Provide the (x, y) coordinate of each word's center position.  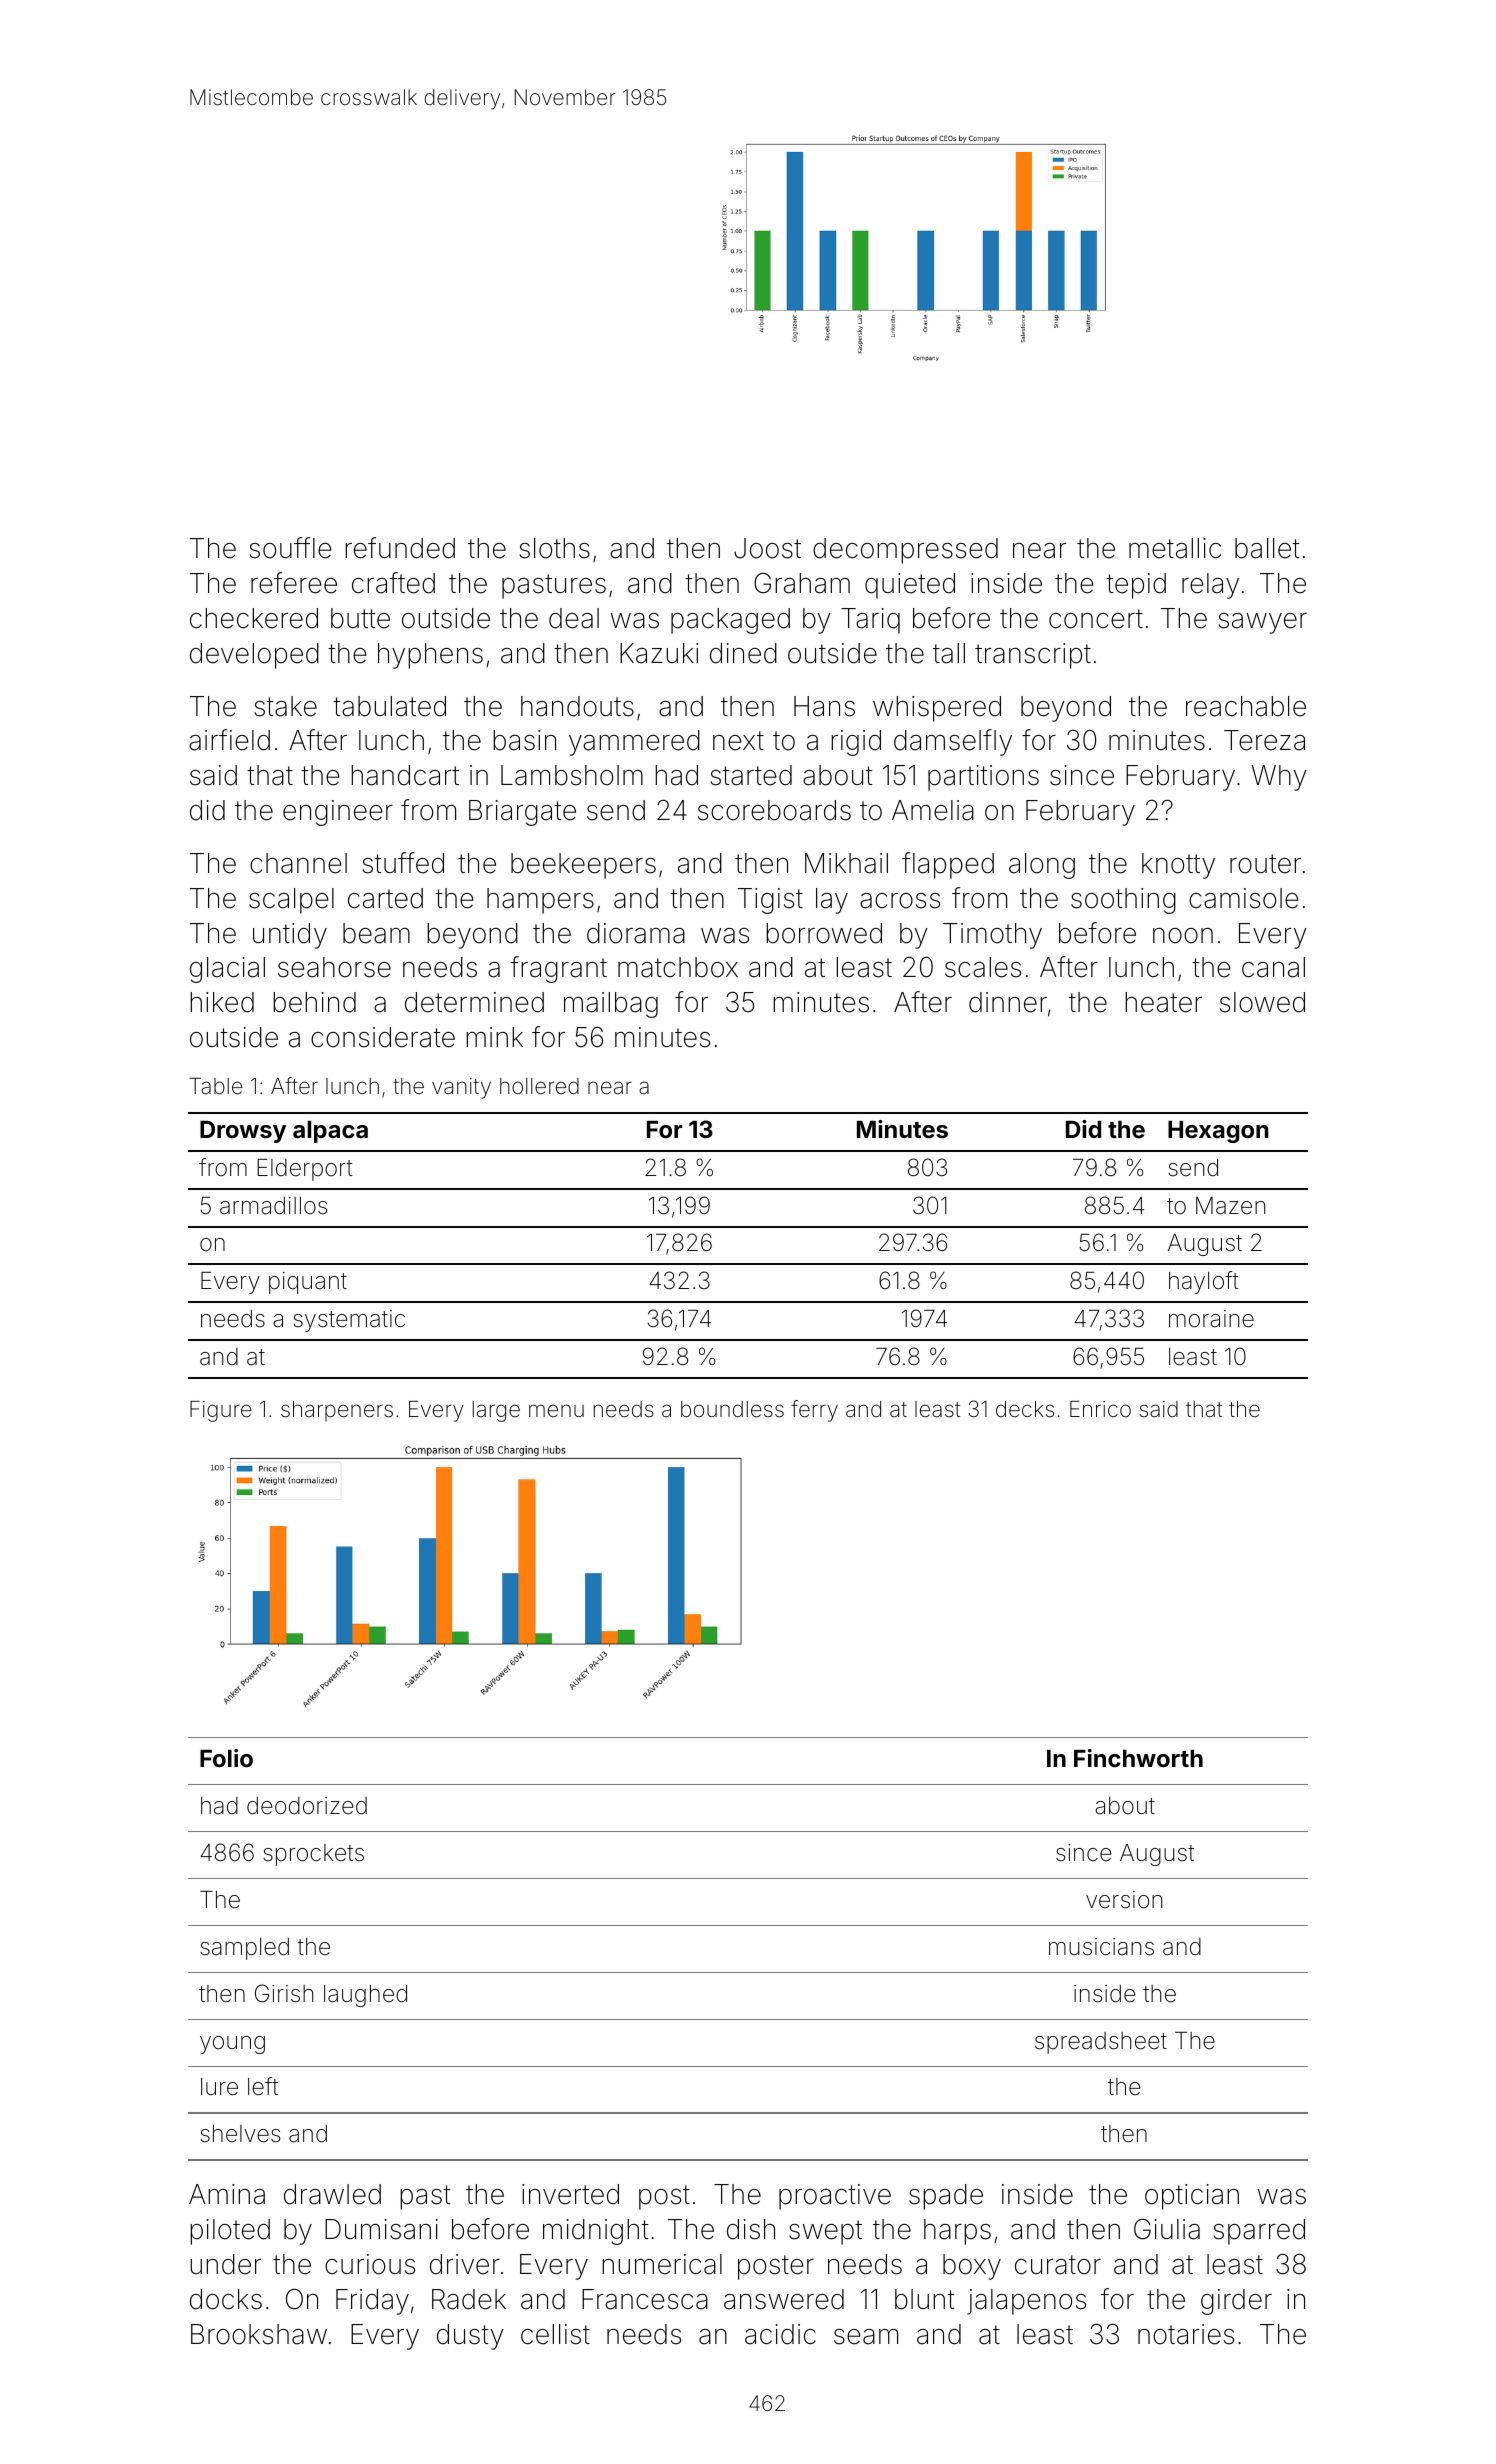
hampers (540, 901)
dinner (1008, 1002)
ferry (814, 1411)
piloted (230, 2232)
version (1124, 1900)
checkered (254, 618)
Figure (221, 1411)
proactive (835, 2197)
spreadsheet (1101, 2043)
